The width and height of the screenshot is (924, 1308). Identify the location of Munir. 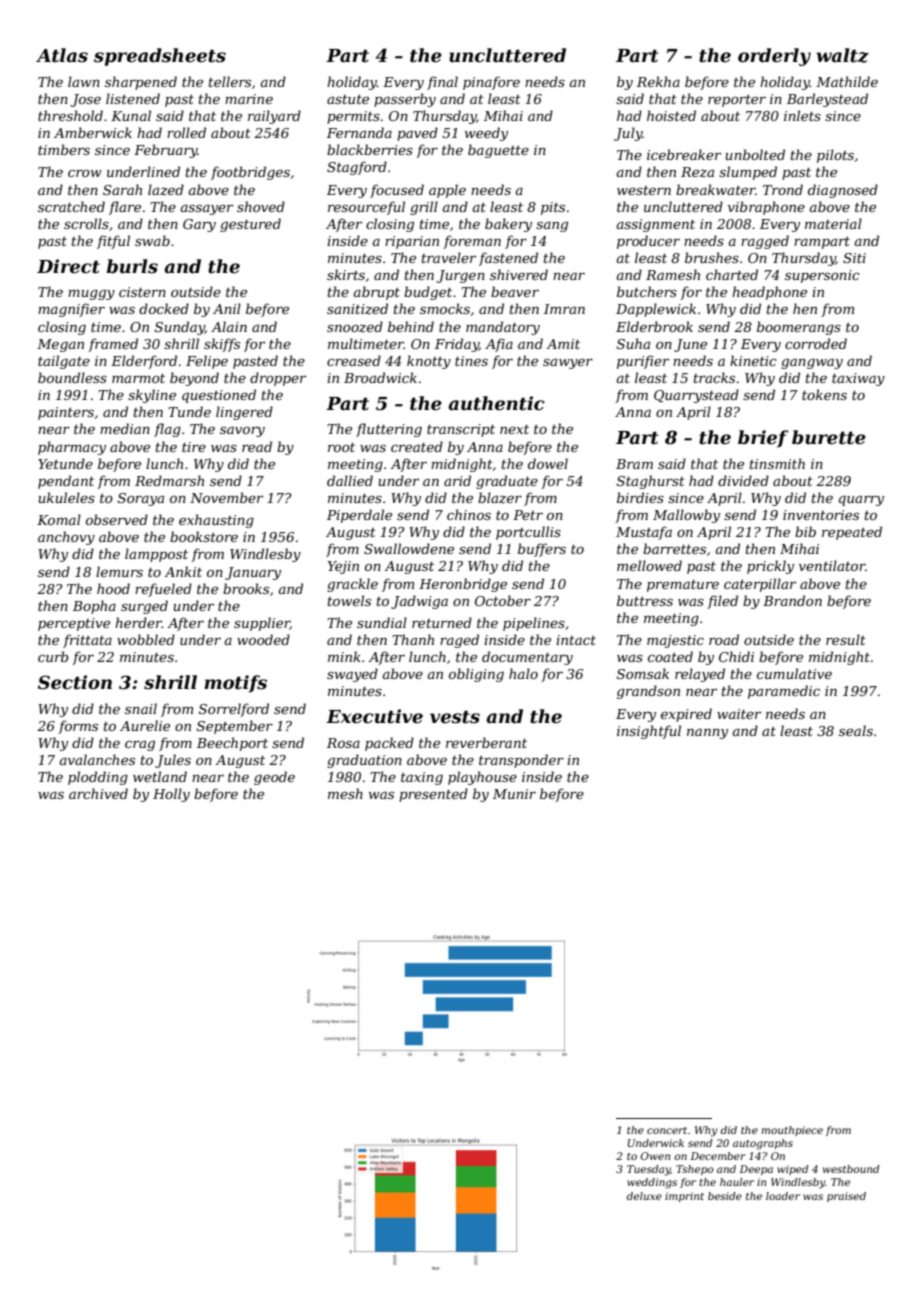
(514, 794).
